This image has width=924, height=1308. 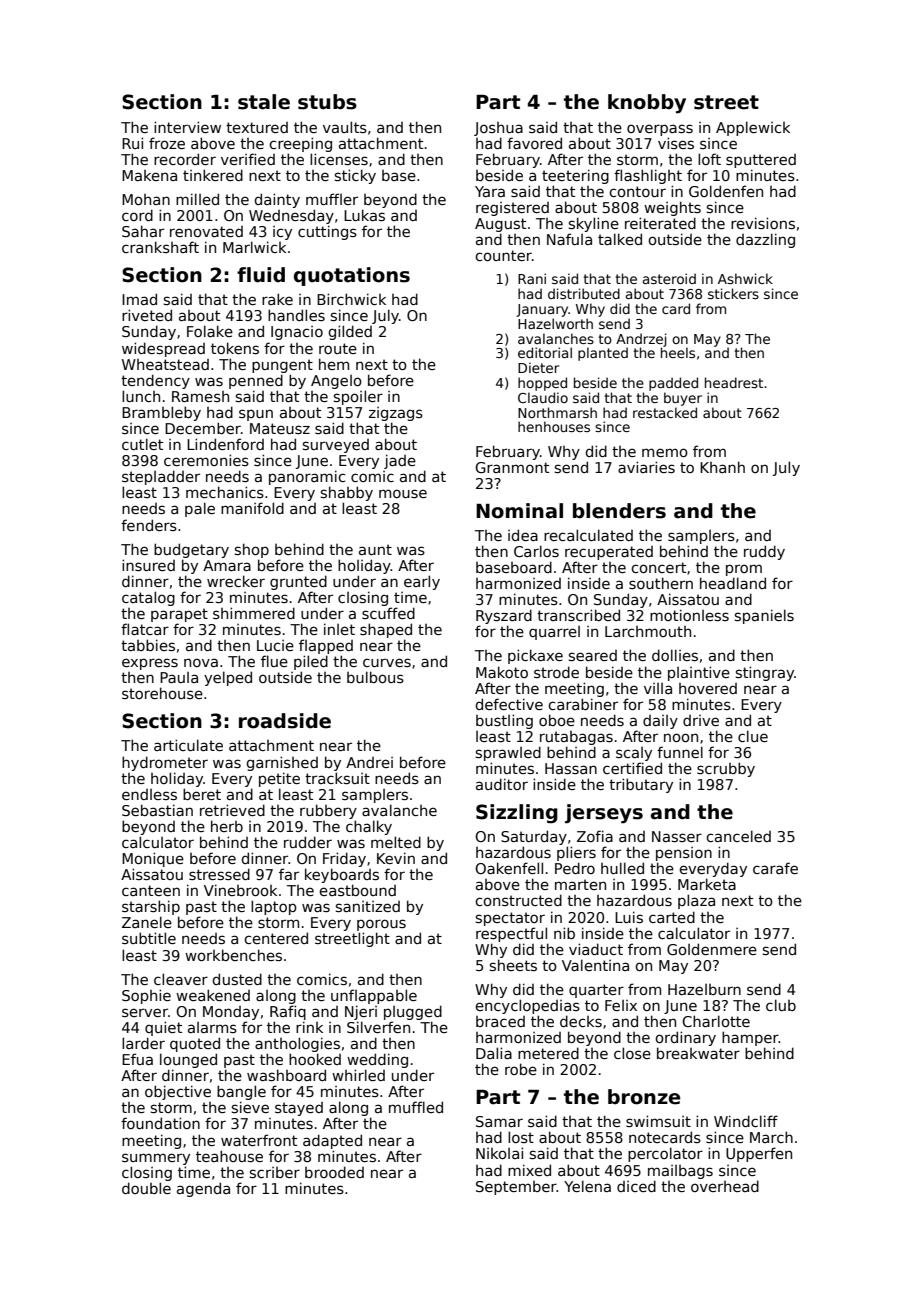 I want to click on Brambleby, so click(x=161, y=413).
